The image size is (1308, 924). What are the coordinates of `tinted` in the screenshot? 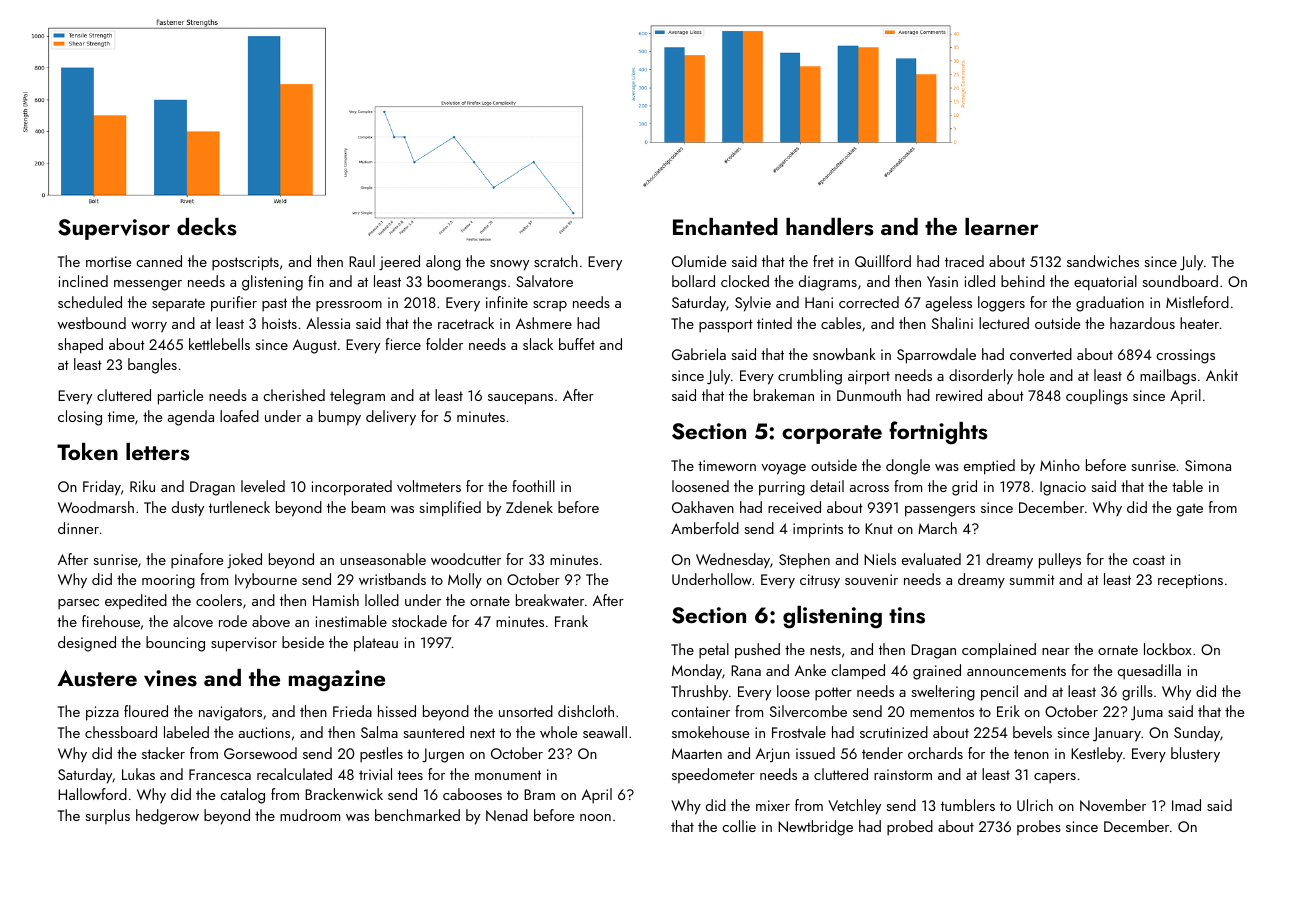 It's located at (774, 323).
